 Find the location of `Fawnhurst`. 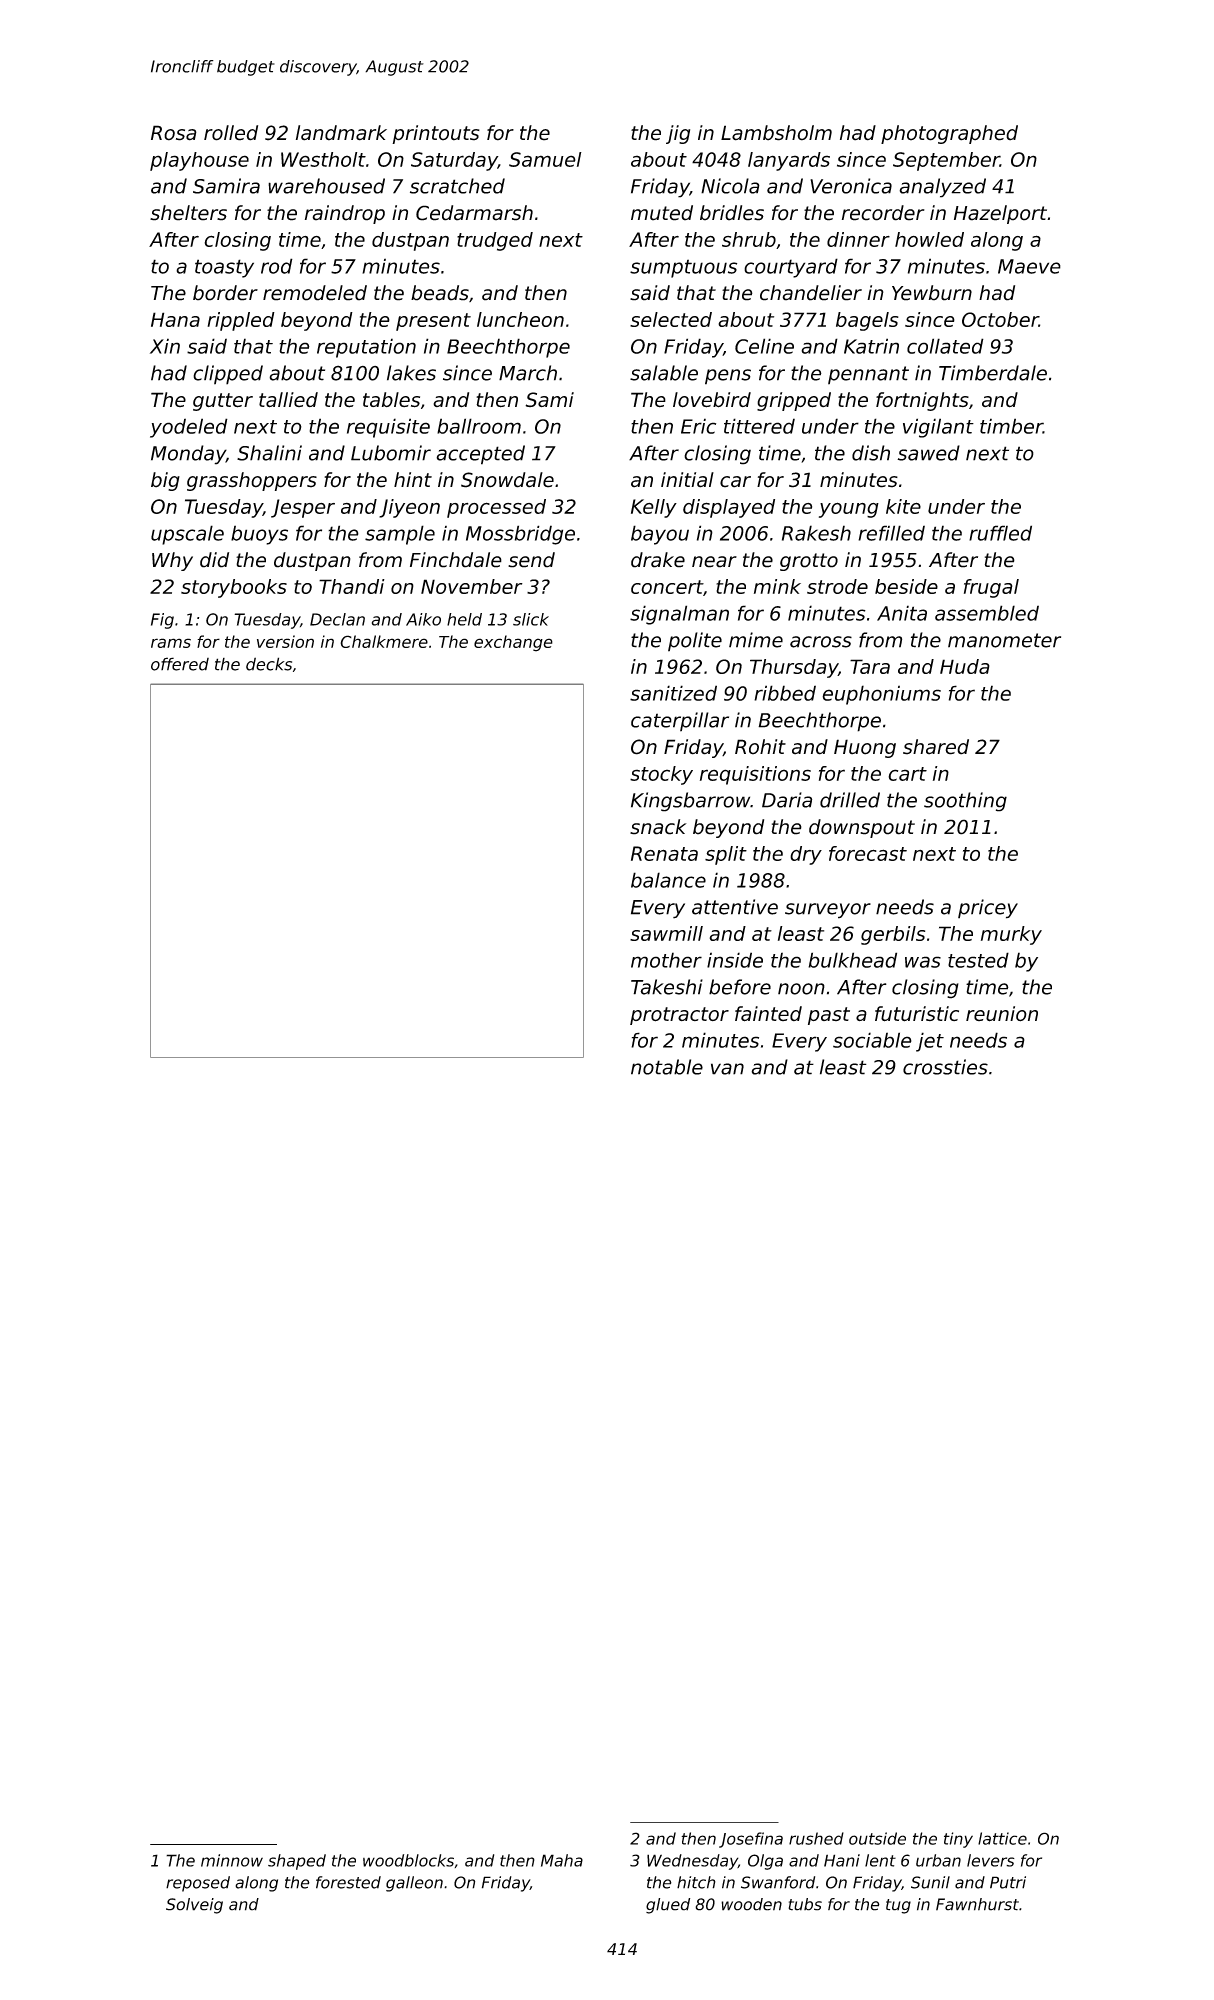

Fawnhurst is located at coordinates (977, 1904).
